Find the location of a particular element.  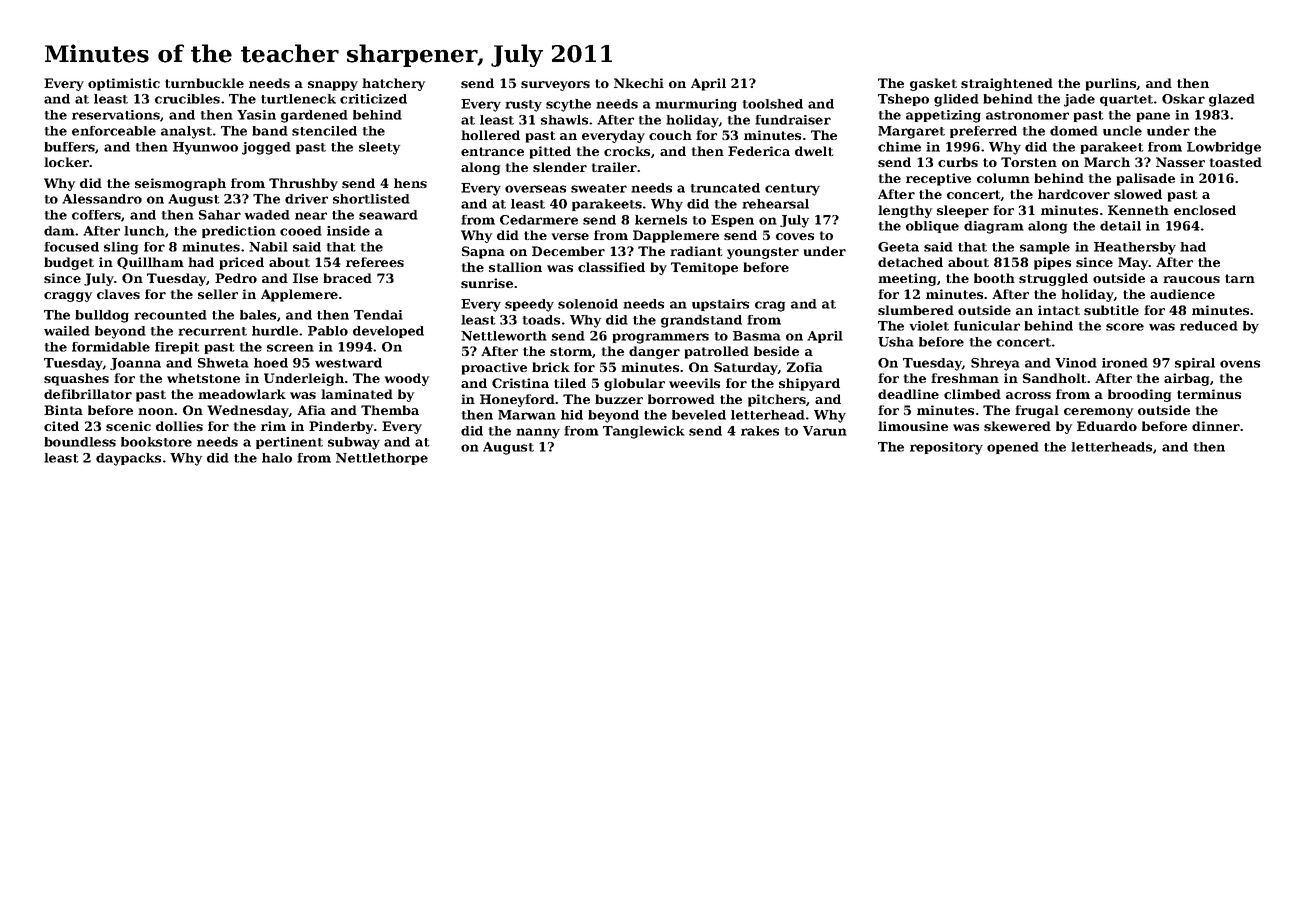

sample is located at coordinates (1045, 248).
